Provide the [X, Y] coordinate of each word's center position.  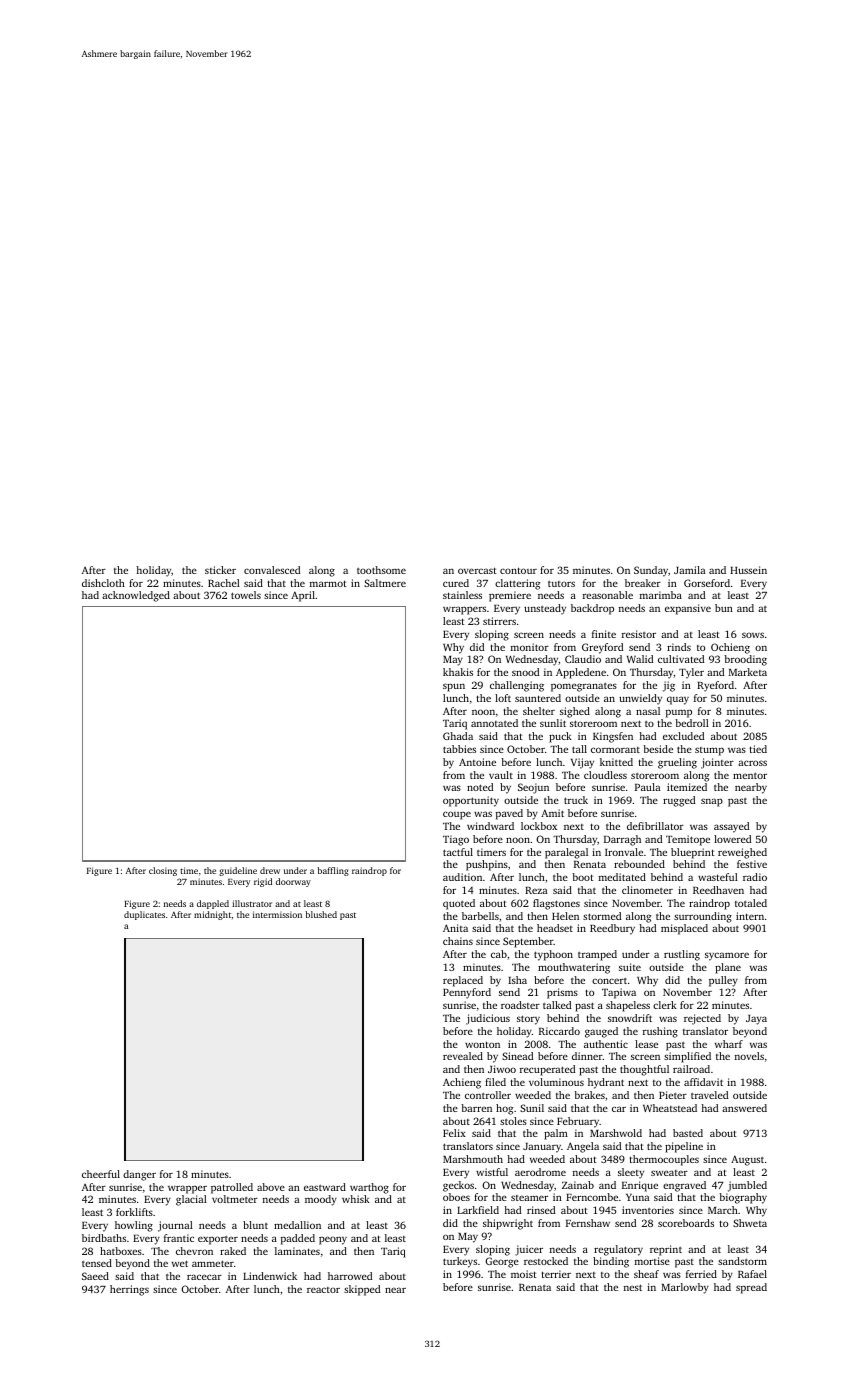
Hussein [748, 570]
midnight [212, 915]
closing [163, 871]
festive [752, 864]
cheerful [101, 1174]
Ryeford [715, 686]
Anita [455, 928]
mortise [652, 1261]
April [303, 596]
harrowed [350, 1276]
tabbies [459, 749]
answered [744, 1108]
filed [495, 1082]
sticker [220, 570]
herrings [129, 1290]
